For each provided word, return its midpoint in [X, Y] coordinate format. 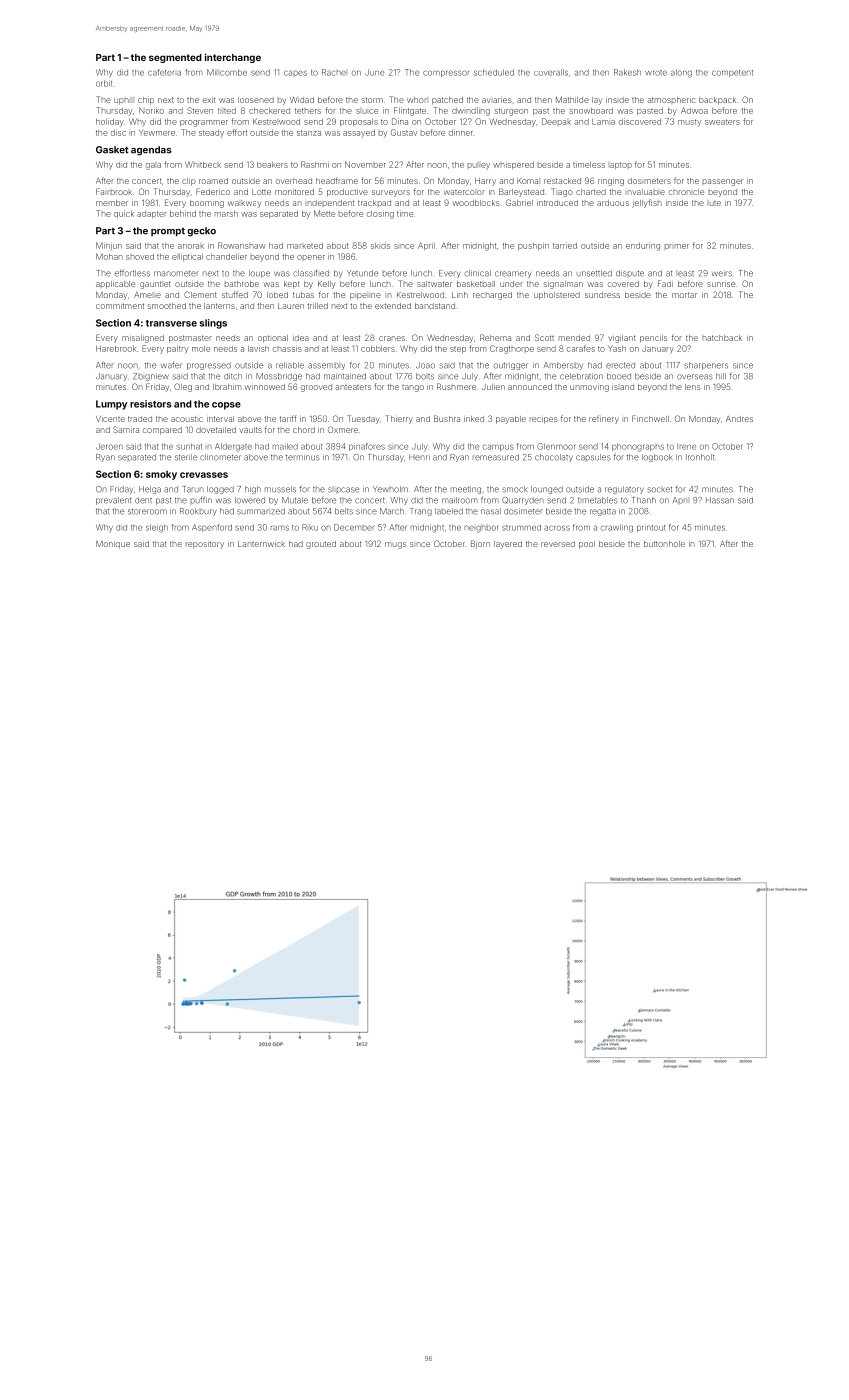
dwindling [471, 111]
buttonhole [664, 544]
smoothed [166, 306]
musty [689, 123]
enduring [643, 246]
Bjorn [480, 544]
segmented [175, 58]
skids [380, 246]
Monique [113, 545]
